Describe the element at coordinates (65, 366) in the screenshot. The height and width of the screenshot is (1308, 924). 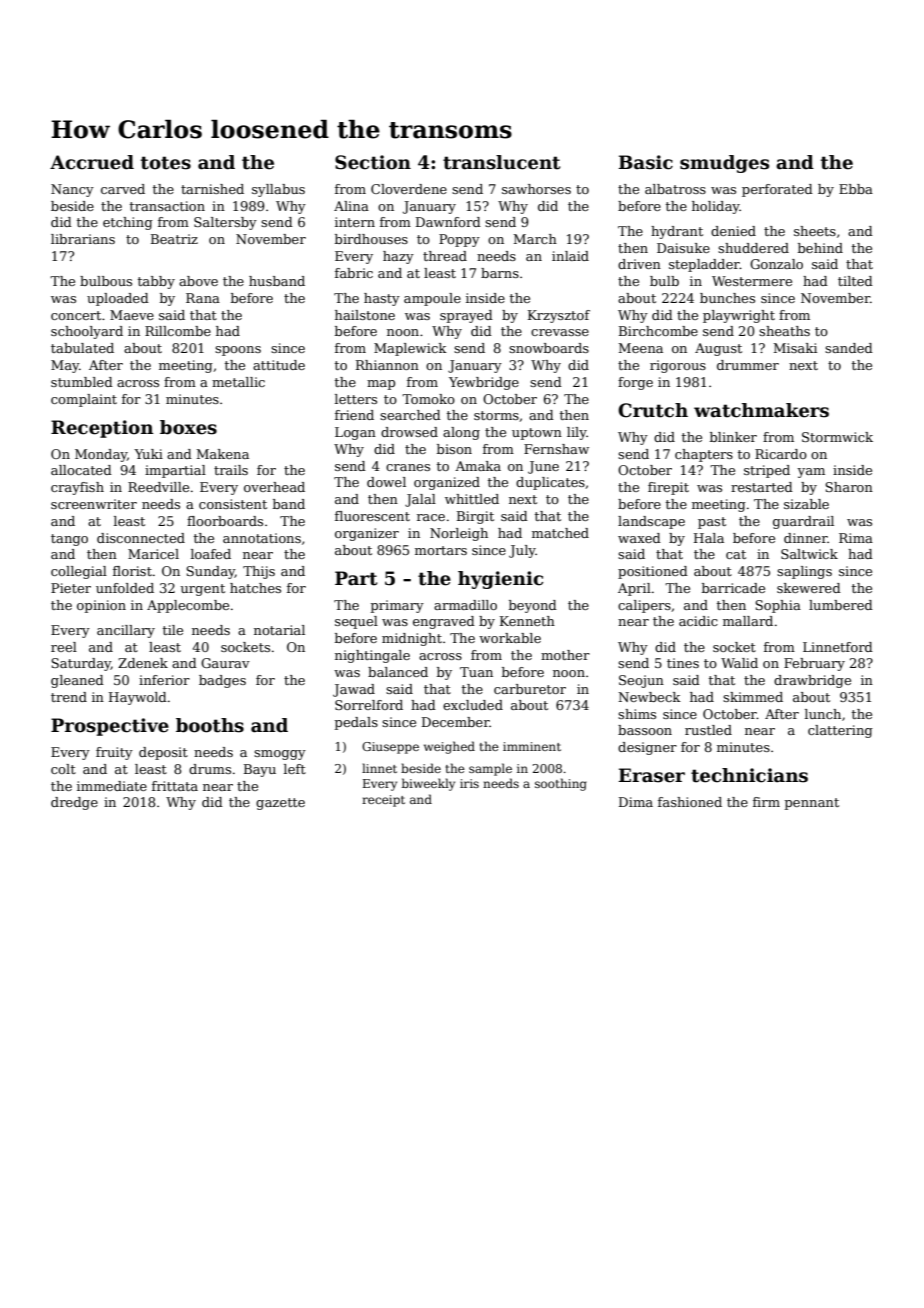
I see `May` at that location.
